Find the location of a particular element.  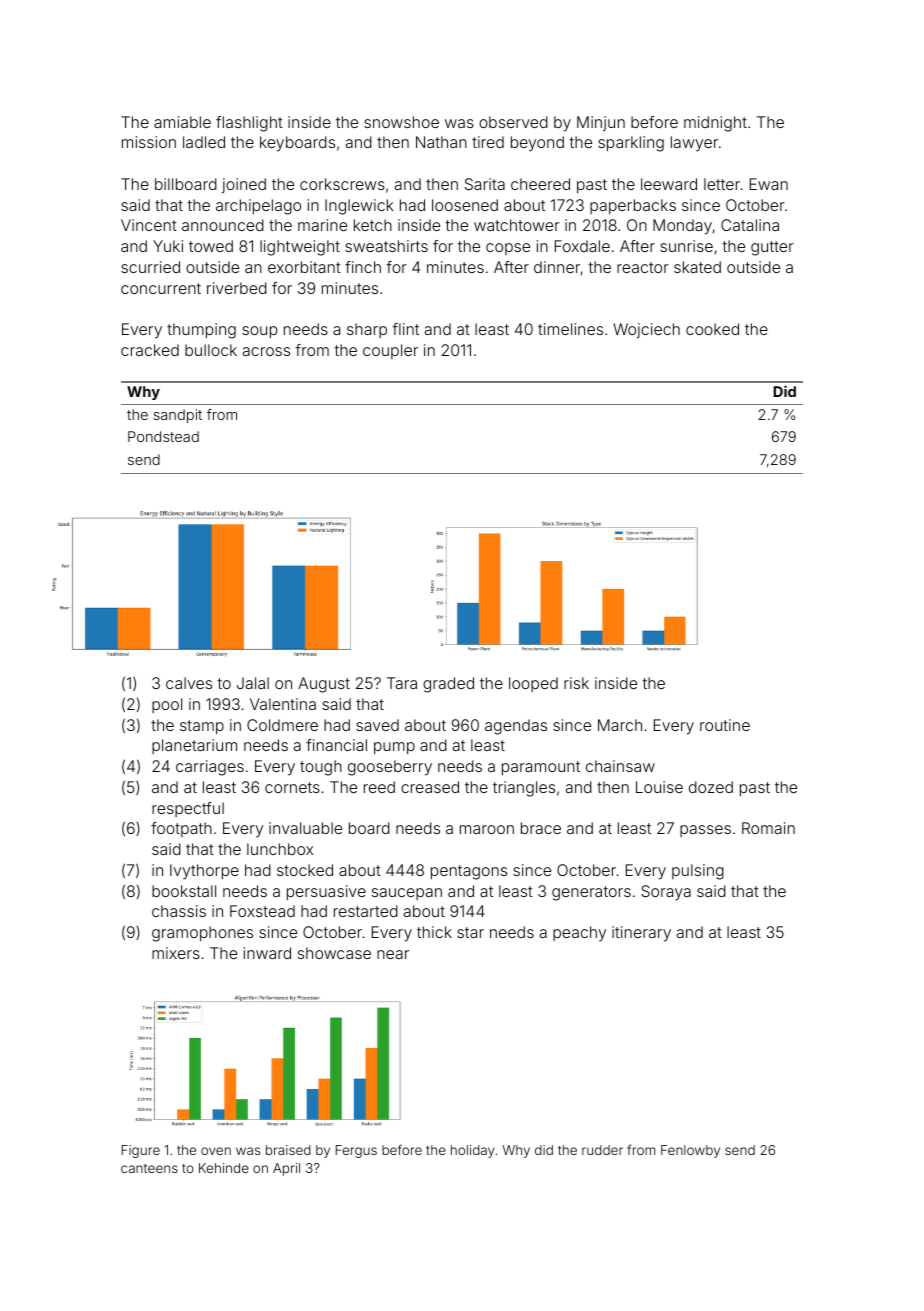

cooked is located at coordinates (712, 329).
